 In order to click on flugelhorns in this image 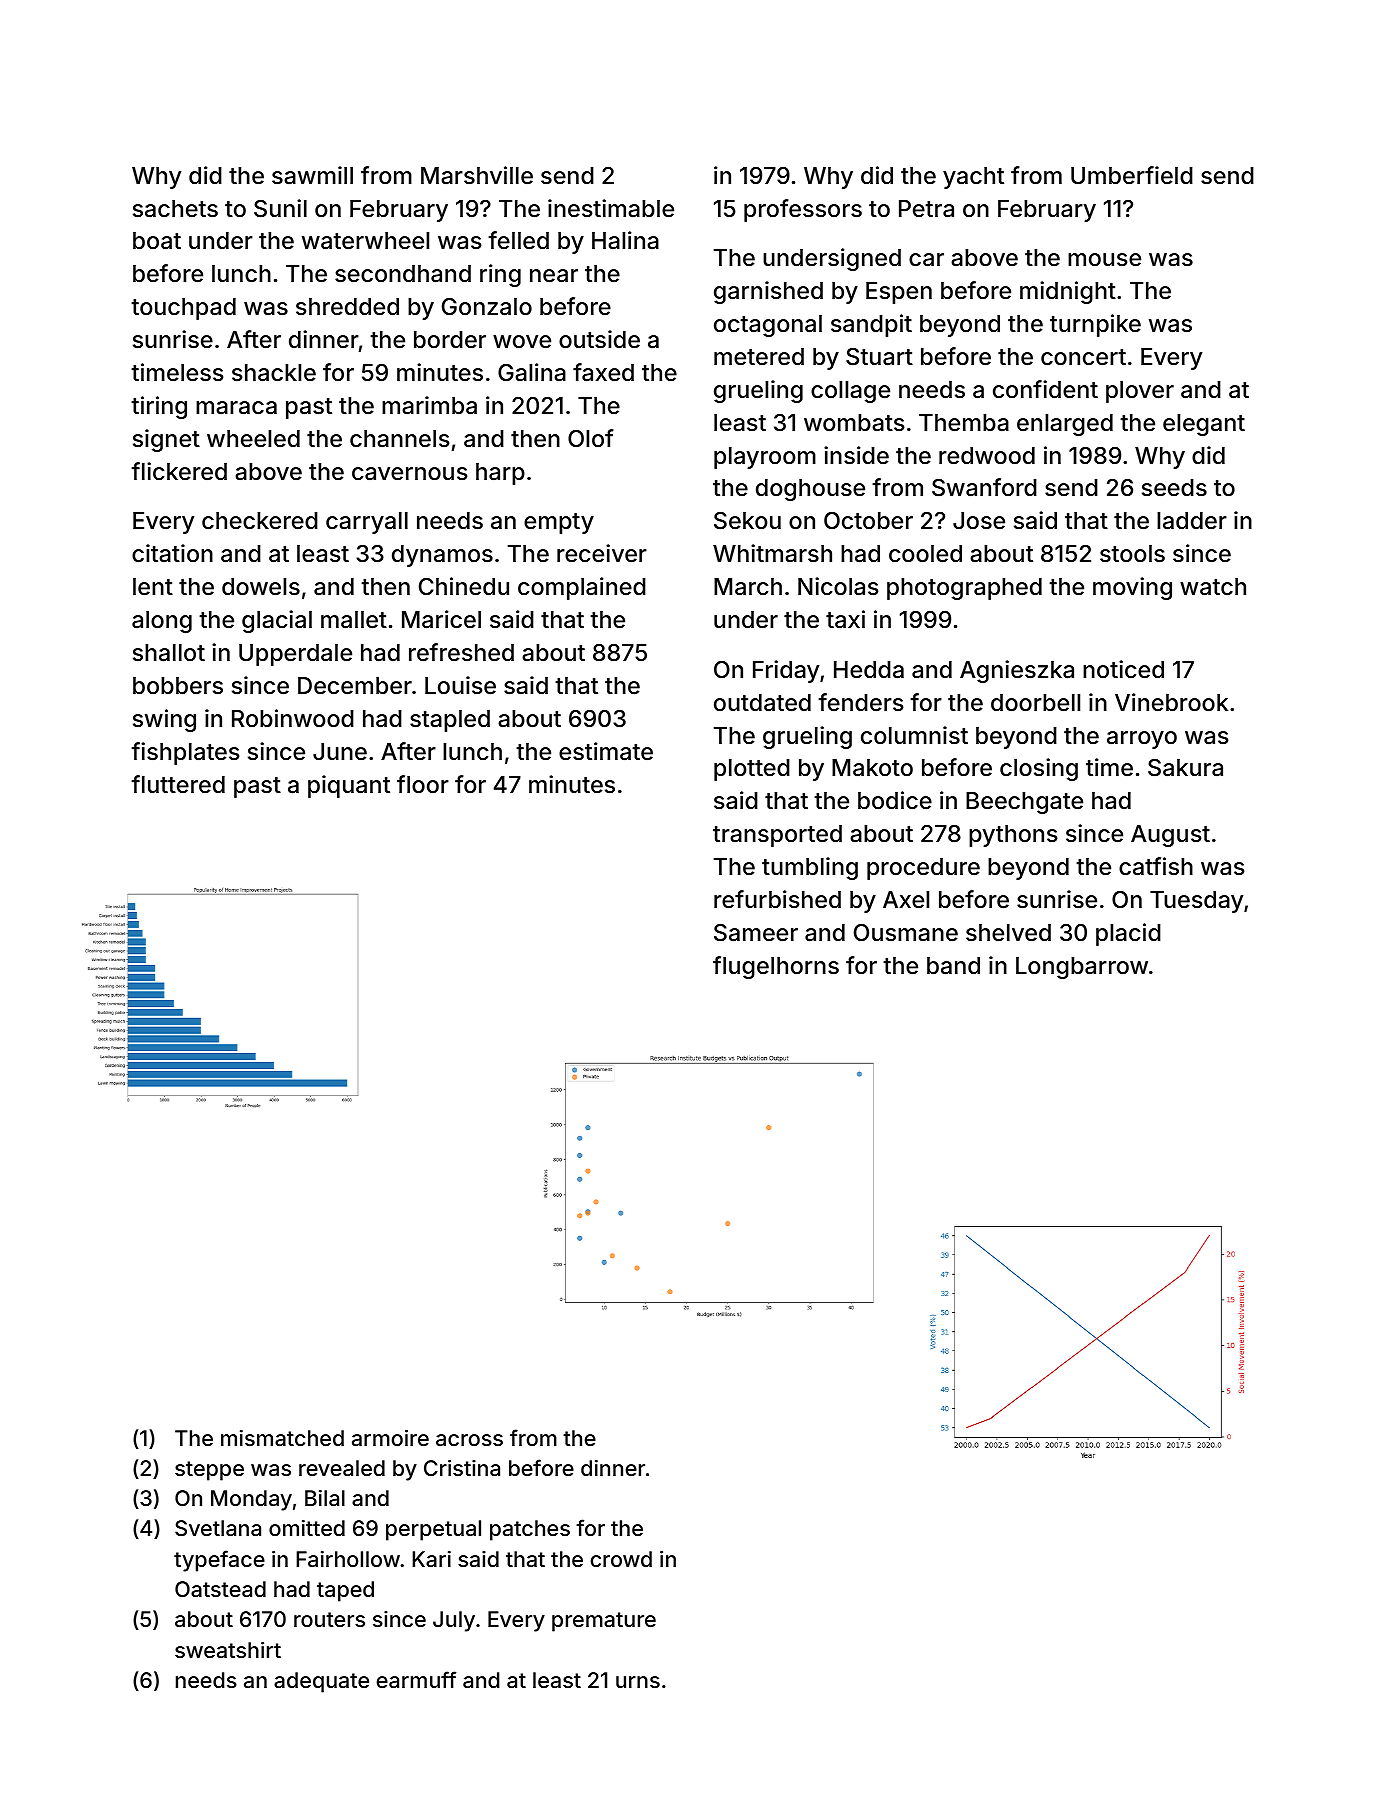, I will do `click(776, 967)`.
